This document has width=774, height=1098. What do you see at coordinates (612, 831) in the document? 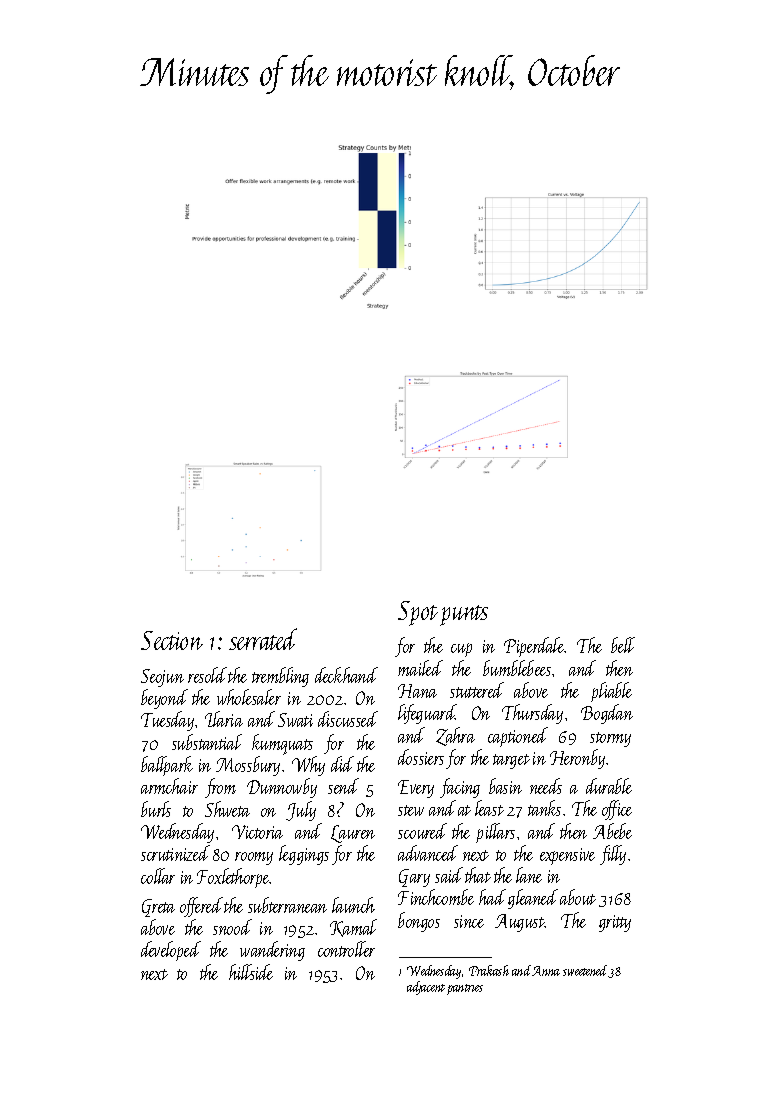
I see `Abebe` at bounding box center [612, 831].
